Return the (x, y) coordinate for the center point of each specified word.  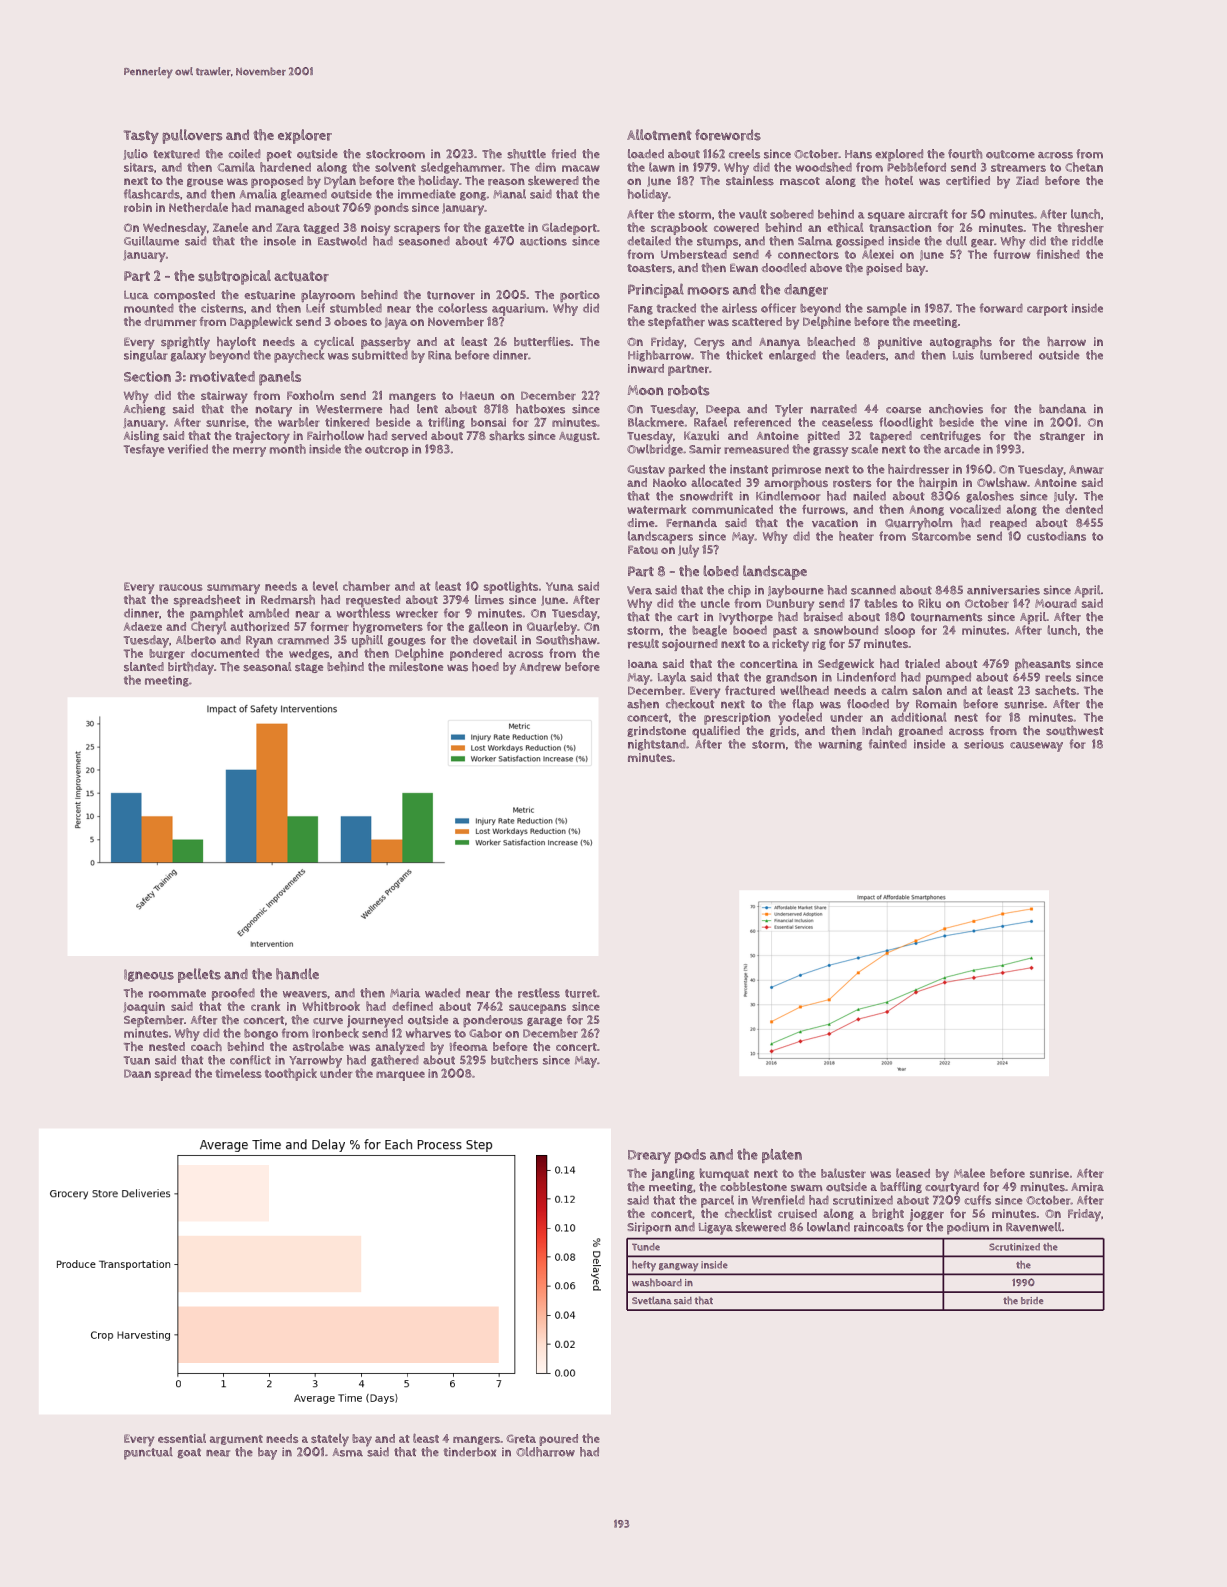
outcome (1010, 154)
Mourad (1056, 603)
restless (539, 993)
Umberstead (694, 254)
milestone (416, 667)
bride (1032, 1301)
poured (558, 1440)
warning (840, 745)
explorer (305, 136)
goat (189, 1453)
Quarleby (552, 628)
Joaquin (144, 1008)
